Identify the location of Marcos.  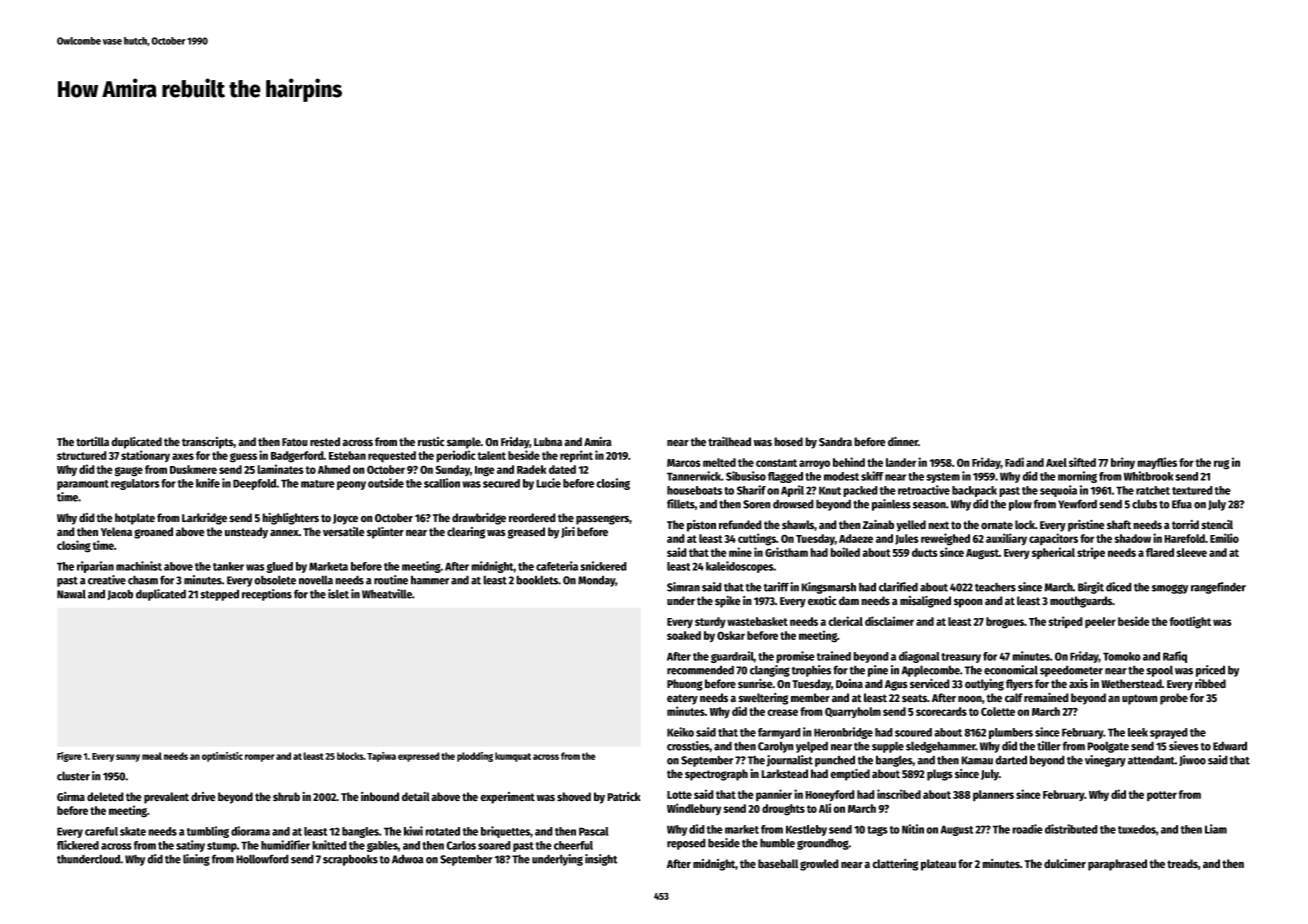
(684, 463).
